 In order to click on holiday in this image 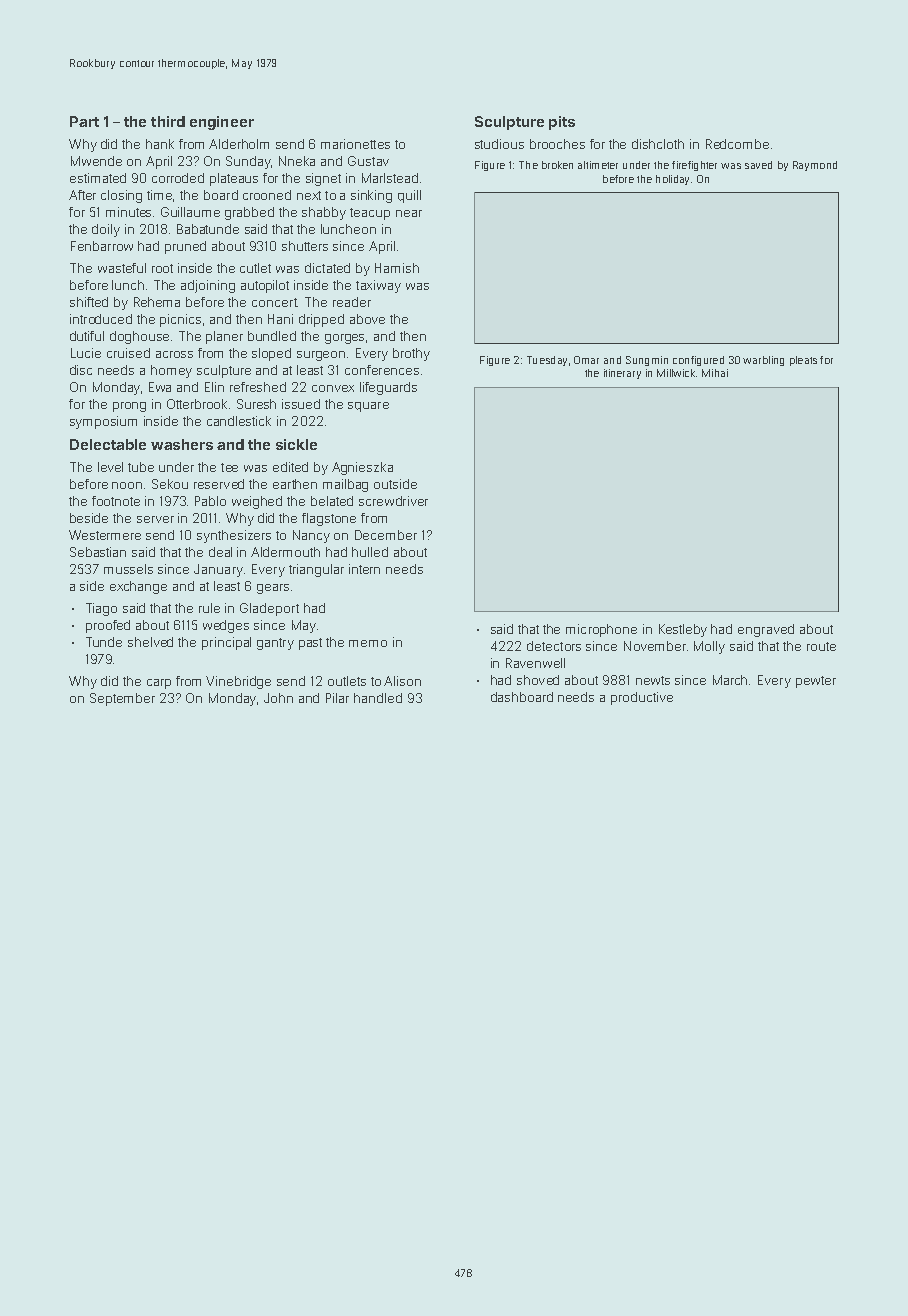, I will do `click(672, 180)`.
